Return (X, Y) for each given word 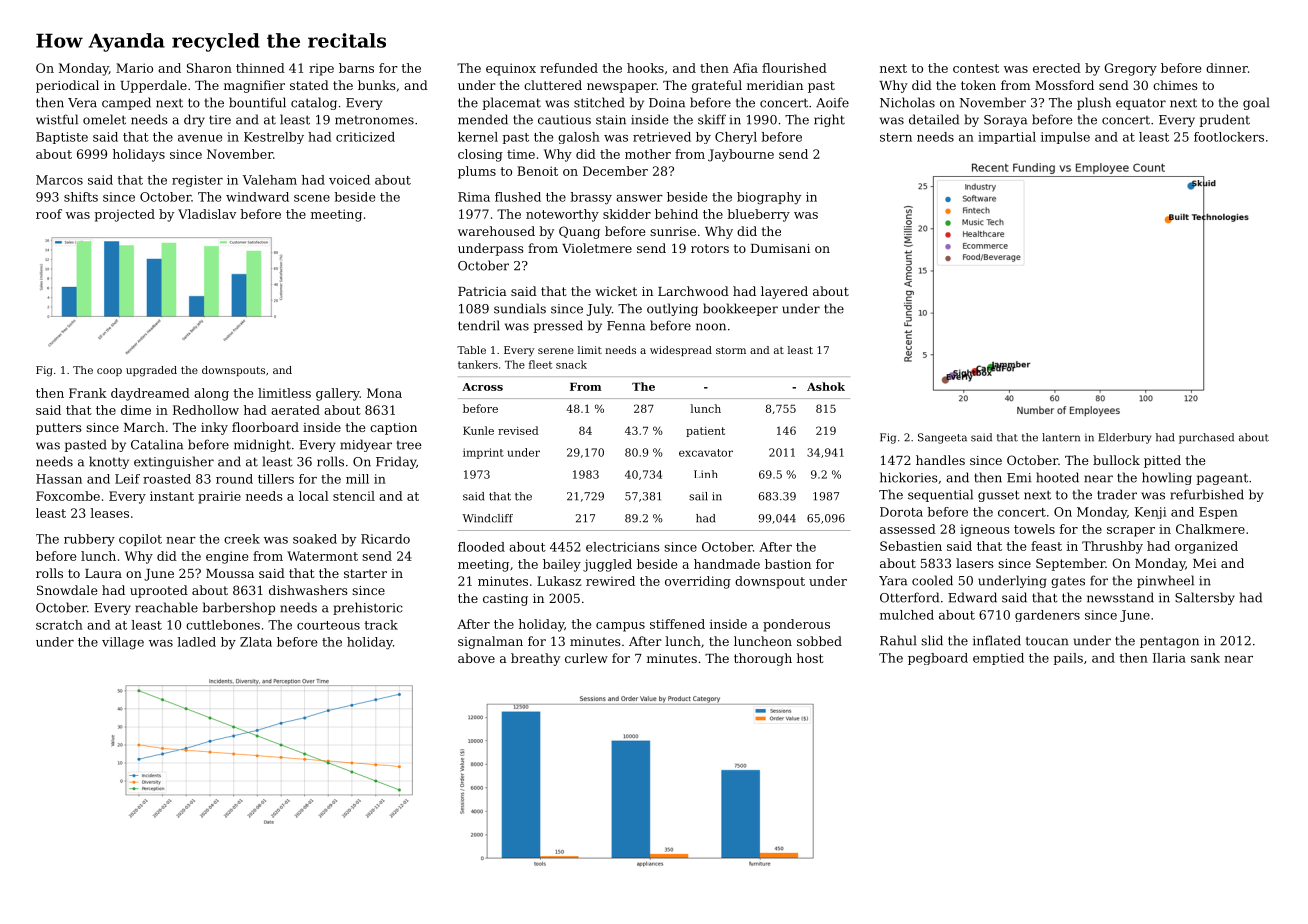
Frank (88, 393)
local (314, 496)
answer (639, 198)
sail (698, 496)
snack (571, 364)
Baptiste (62, 138)
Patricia (482, 291)
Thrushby (1112, 547)
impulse (1065, 138)
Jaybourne (741, 155)
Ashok (826, 386)
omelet (104, 119)
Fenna (626, 326)
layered (784, 292)
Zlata (256, 642)
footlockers (1229, 137)
